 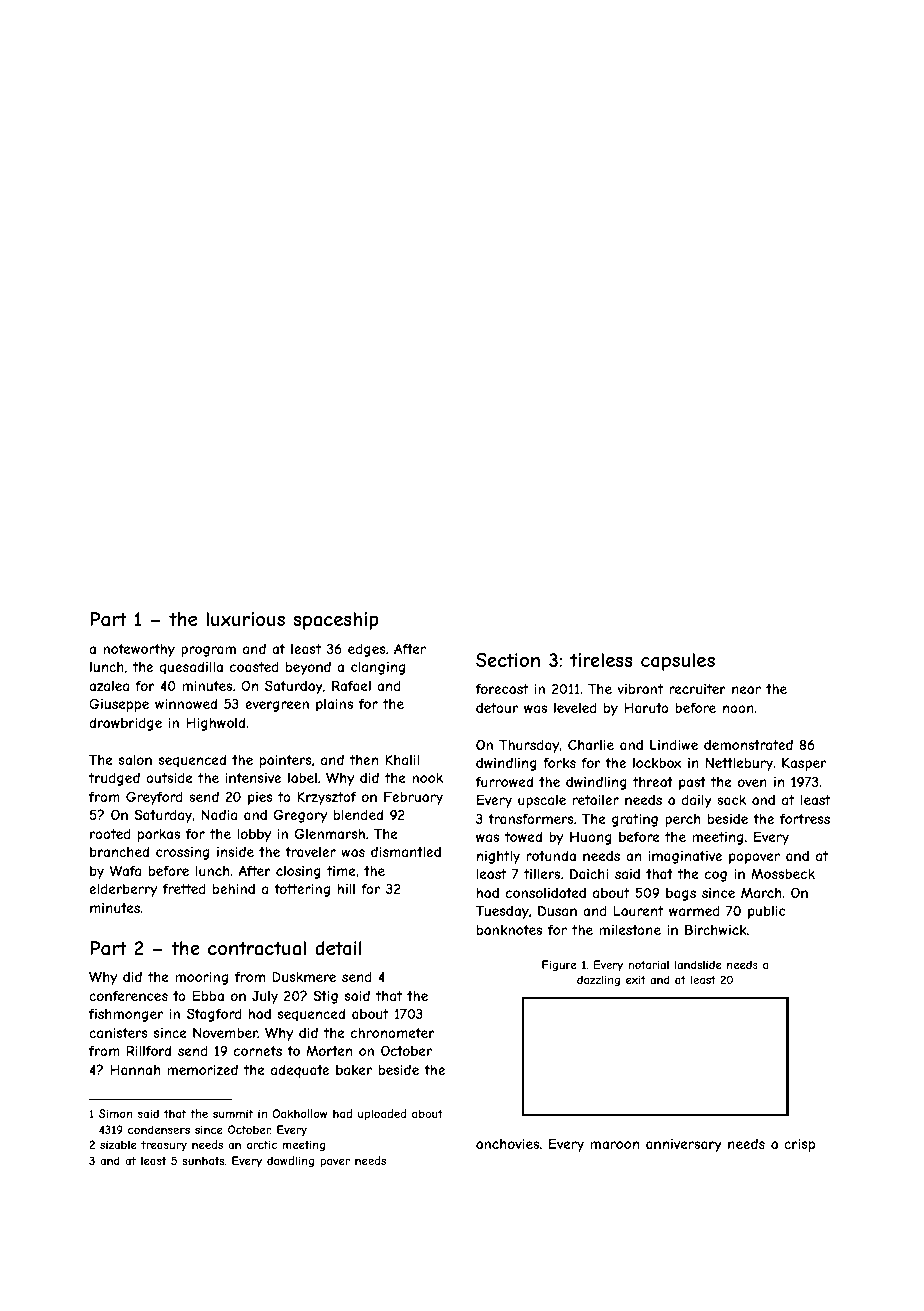 I want to click on dazzling, so click(x=598, y=980).
